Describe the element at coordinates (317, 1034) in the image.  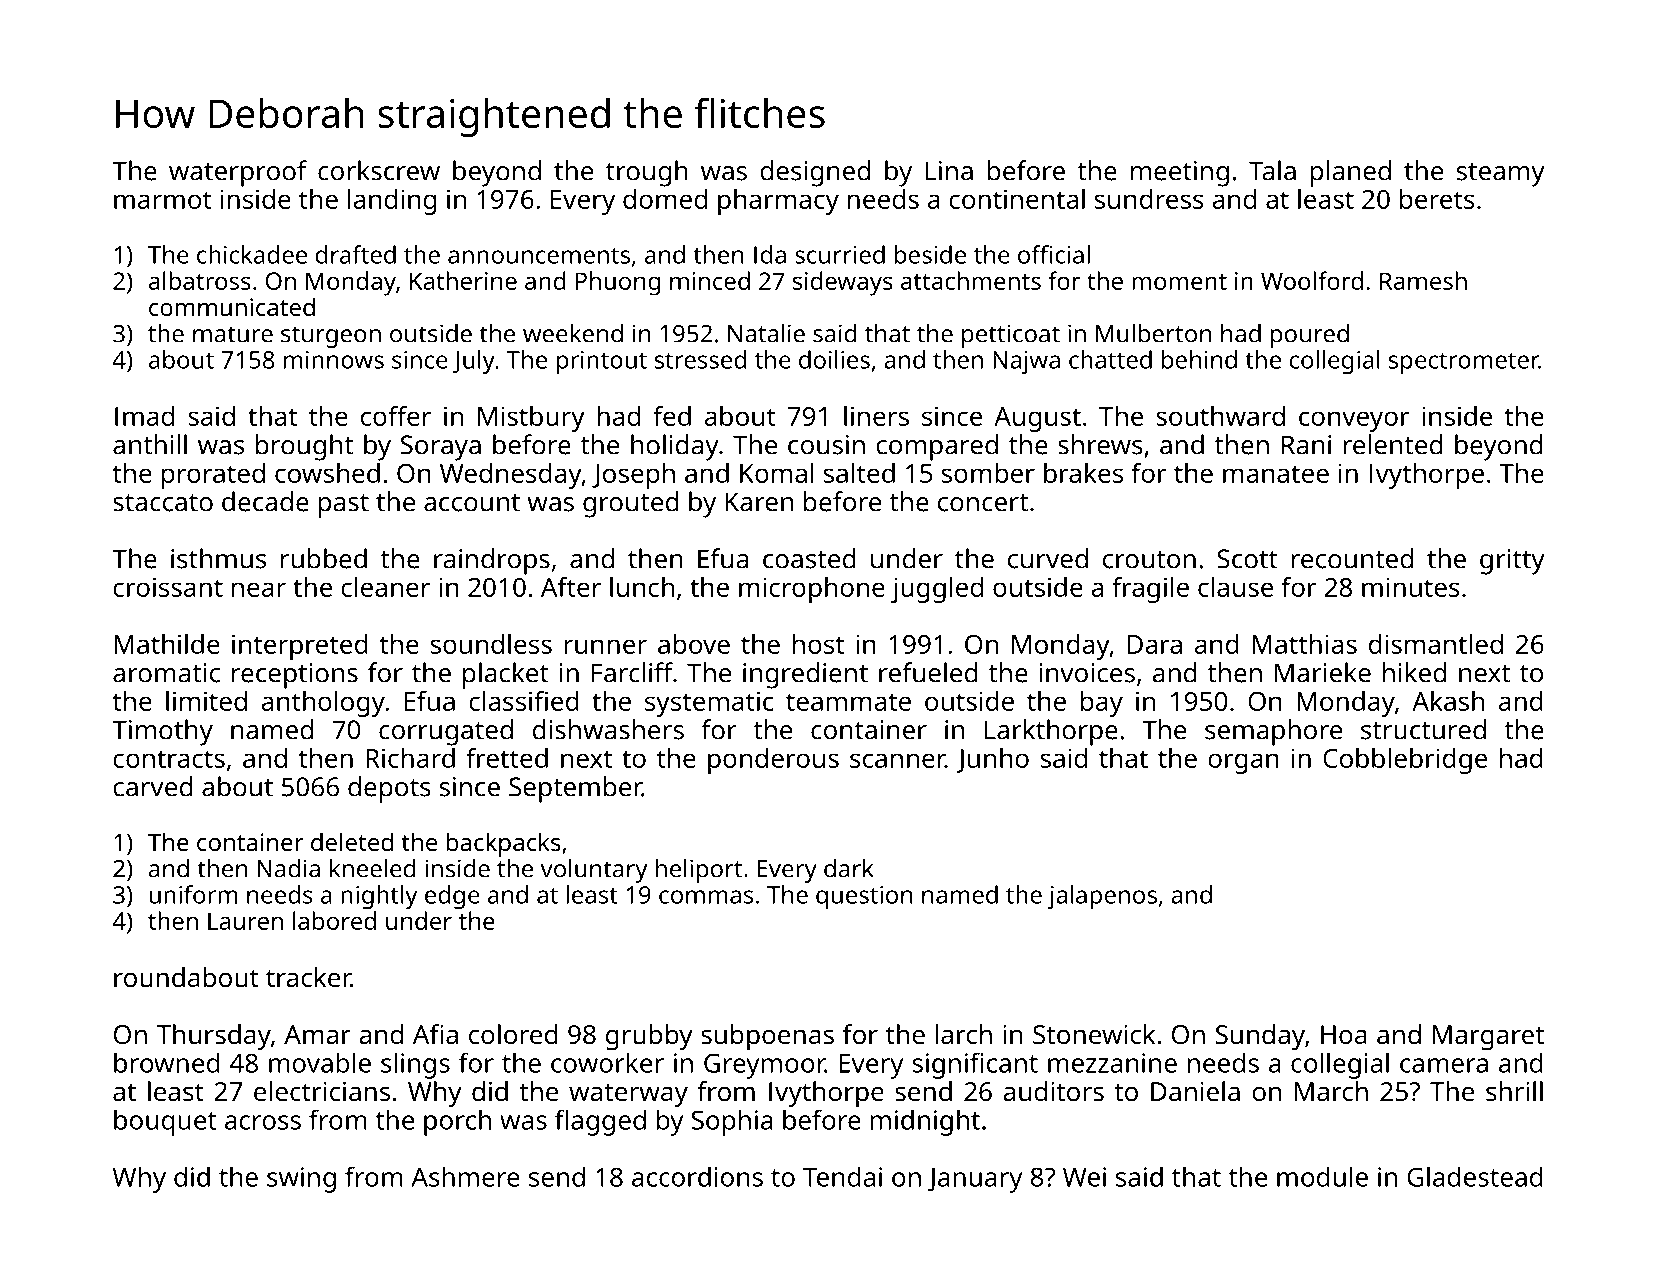
I see `Amar` at that location.
